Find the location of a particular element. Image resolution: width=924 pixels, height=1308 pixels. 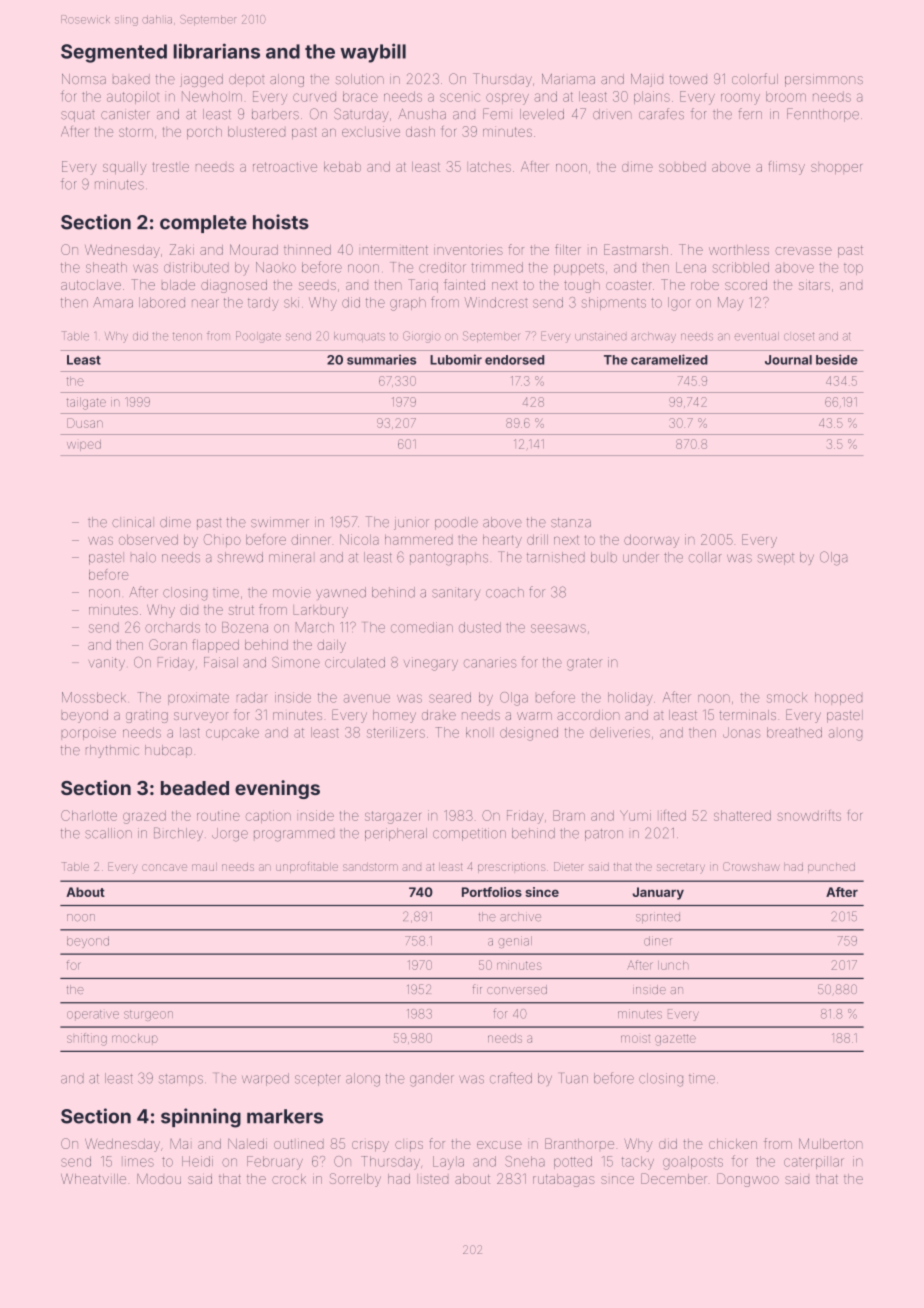

Mossbeck is located at coordinates (94, 697).
